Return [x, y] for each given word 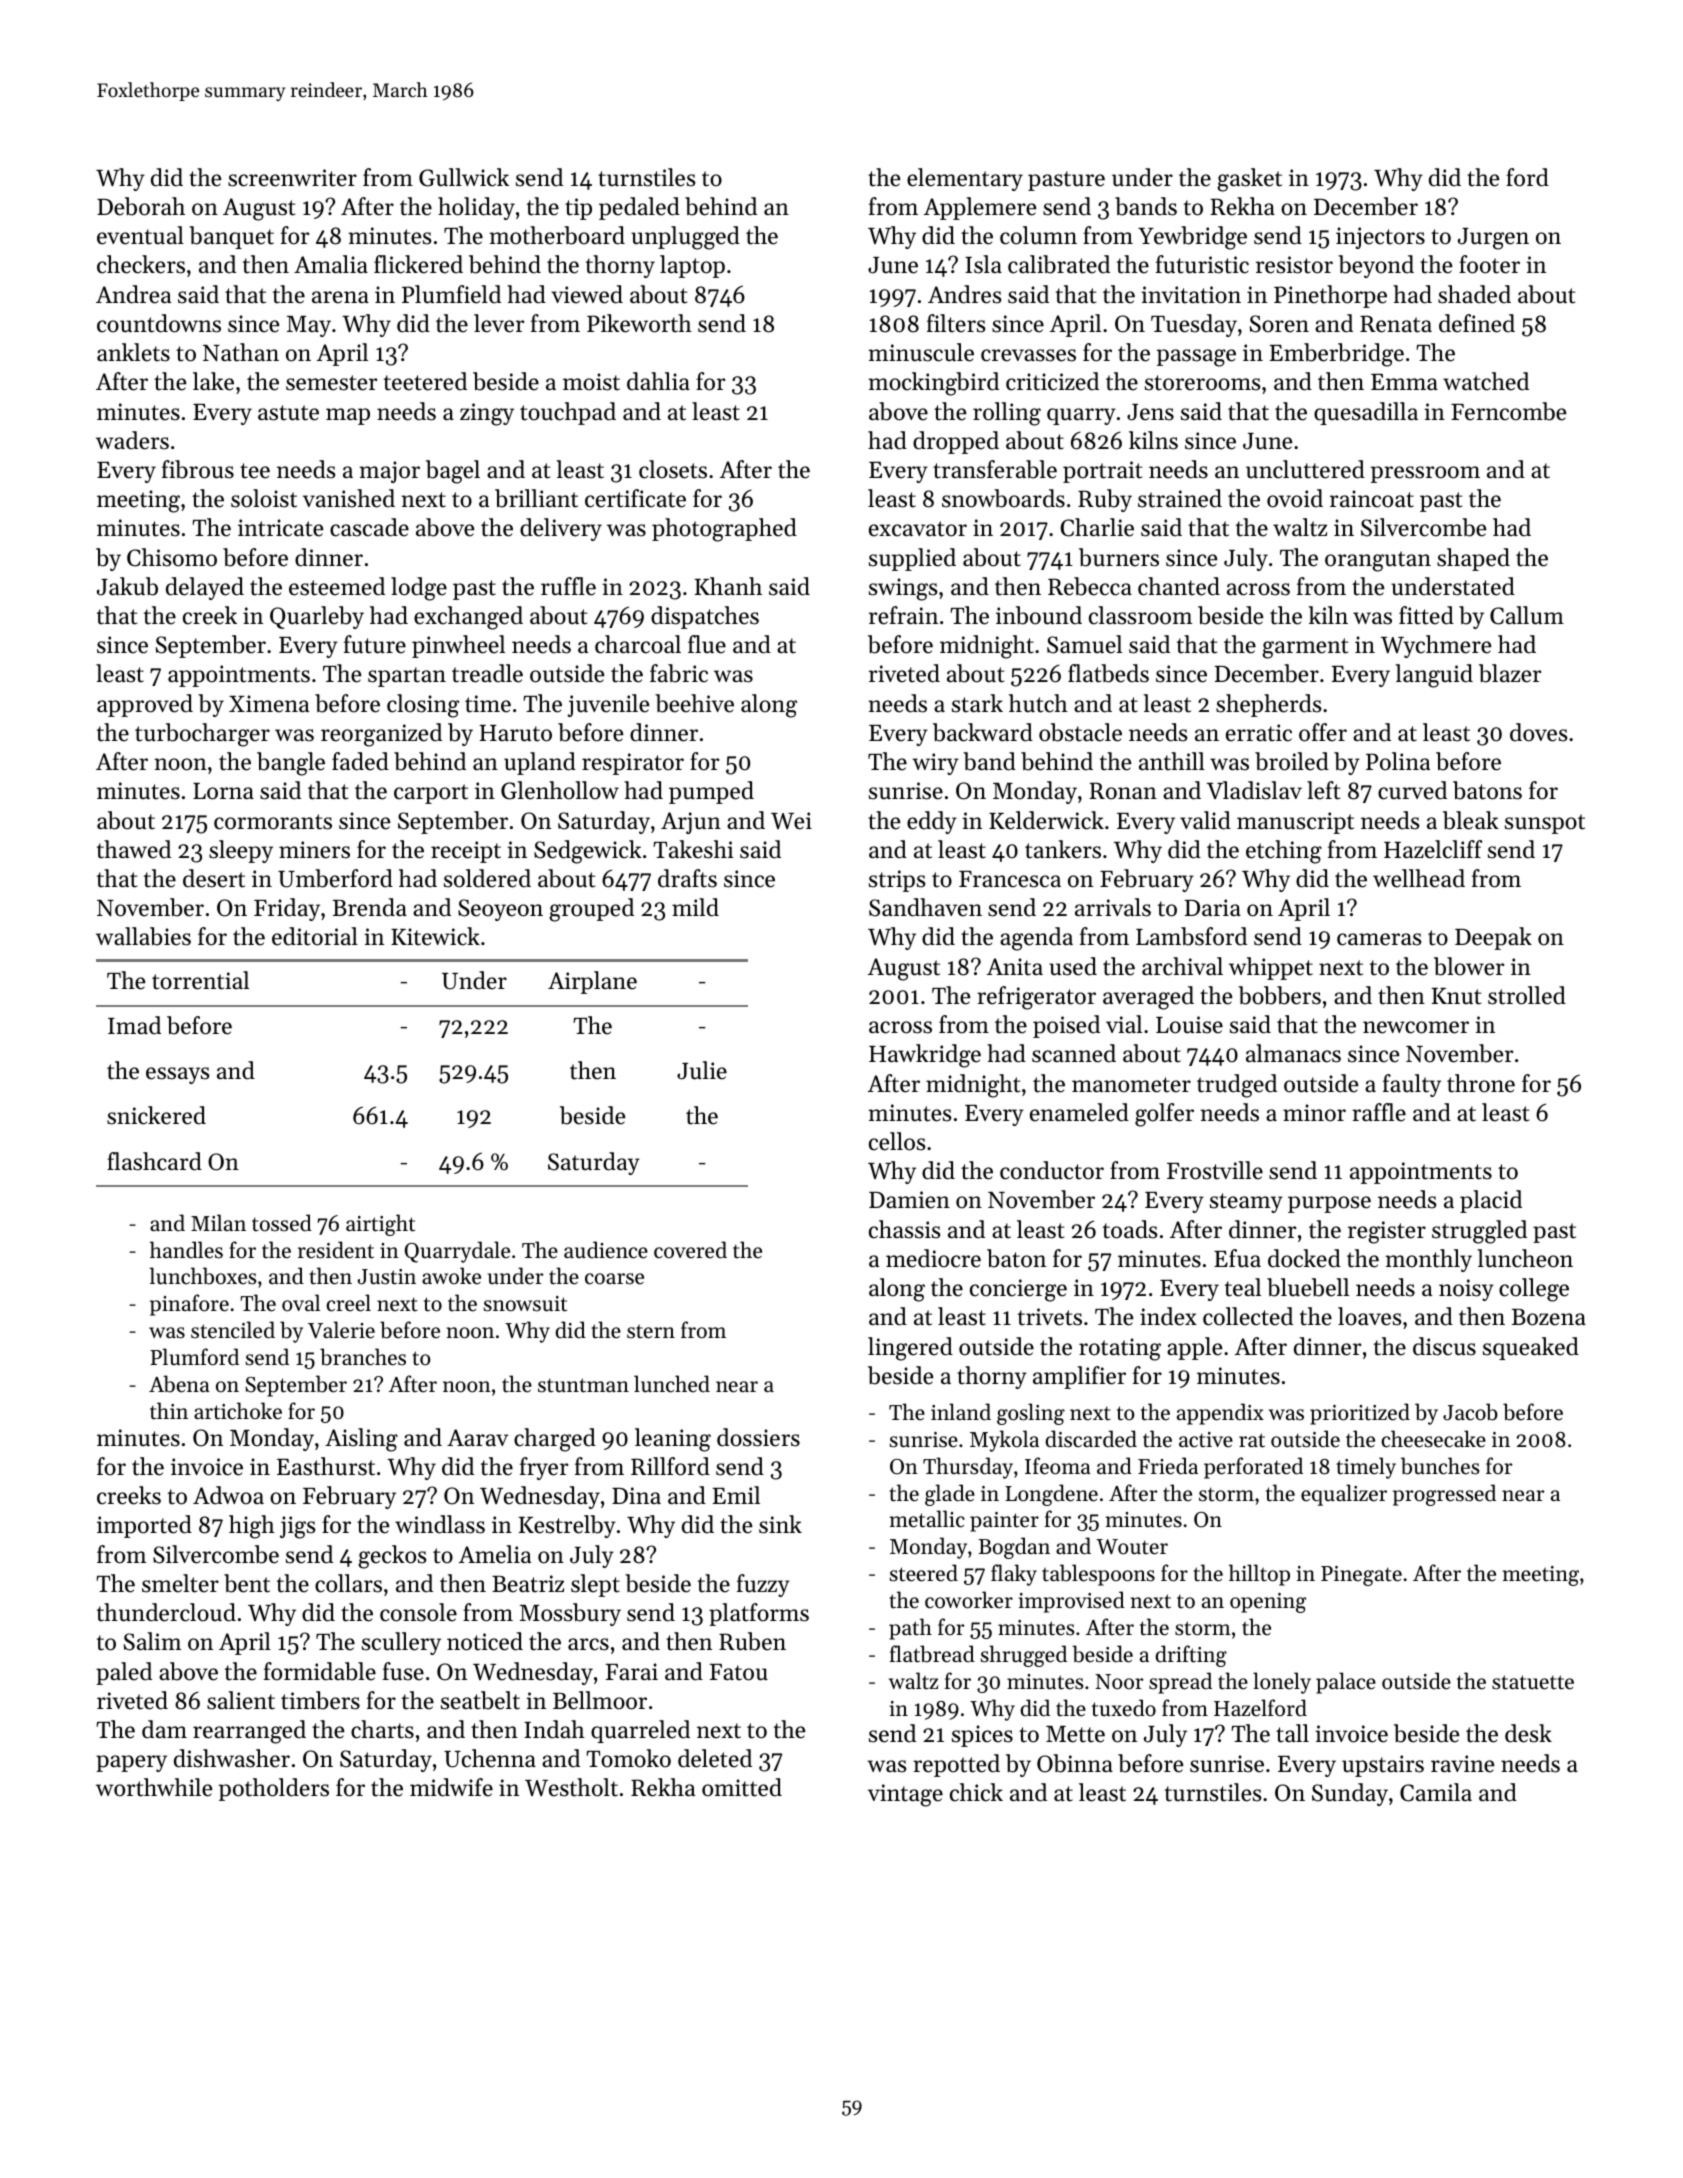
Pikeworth [639, 323]
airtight [380, 1225]
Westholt [571, 1787]
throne [1481, 1083]
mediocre [933, 1258]
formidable [320, 1671]
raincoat [1372, 499]
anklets [133, 352]
